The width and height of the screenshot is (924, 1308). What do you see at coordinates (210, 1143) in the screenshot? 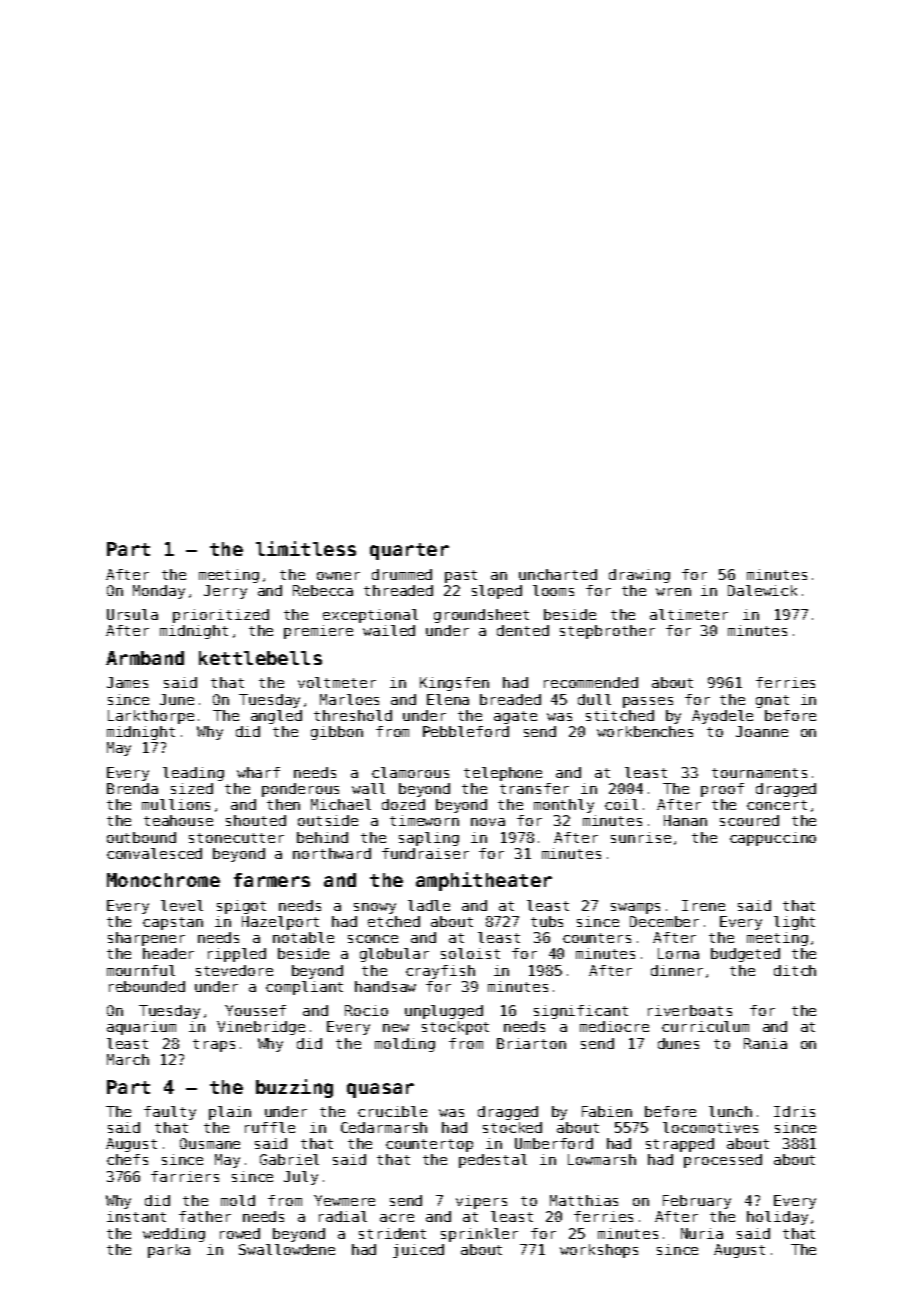
I see `Ousmane` at bounding box center [210, 1143].
